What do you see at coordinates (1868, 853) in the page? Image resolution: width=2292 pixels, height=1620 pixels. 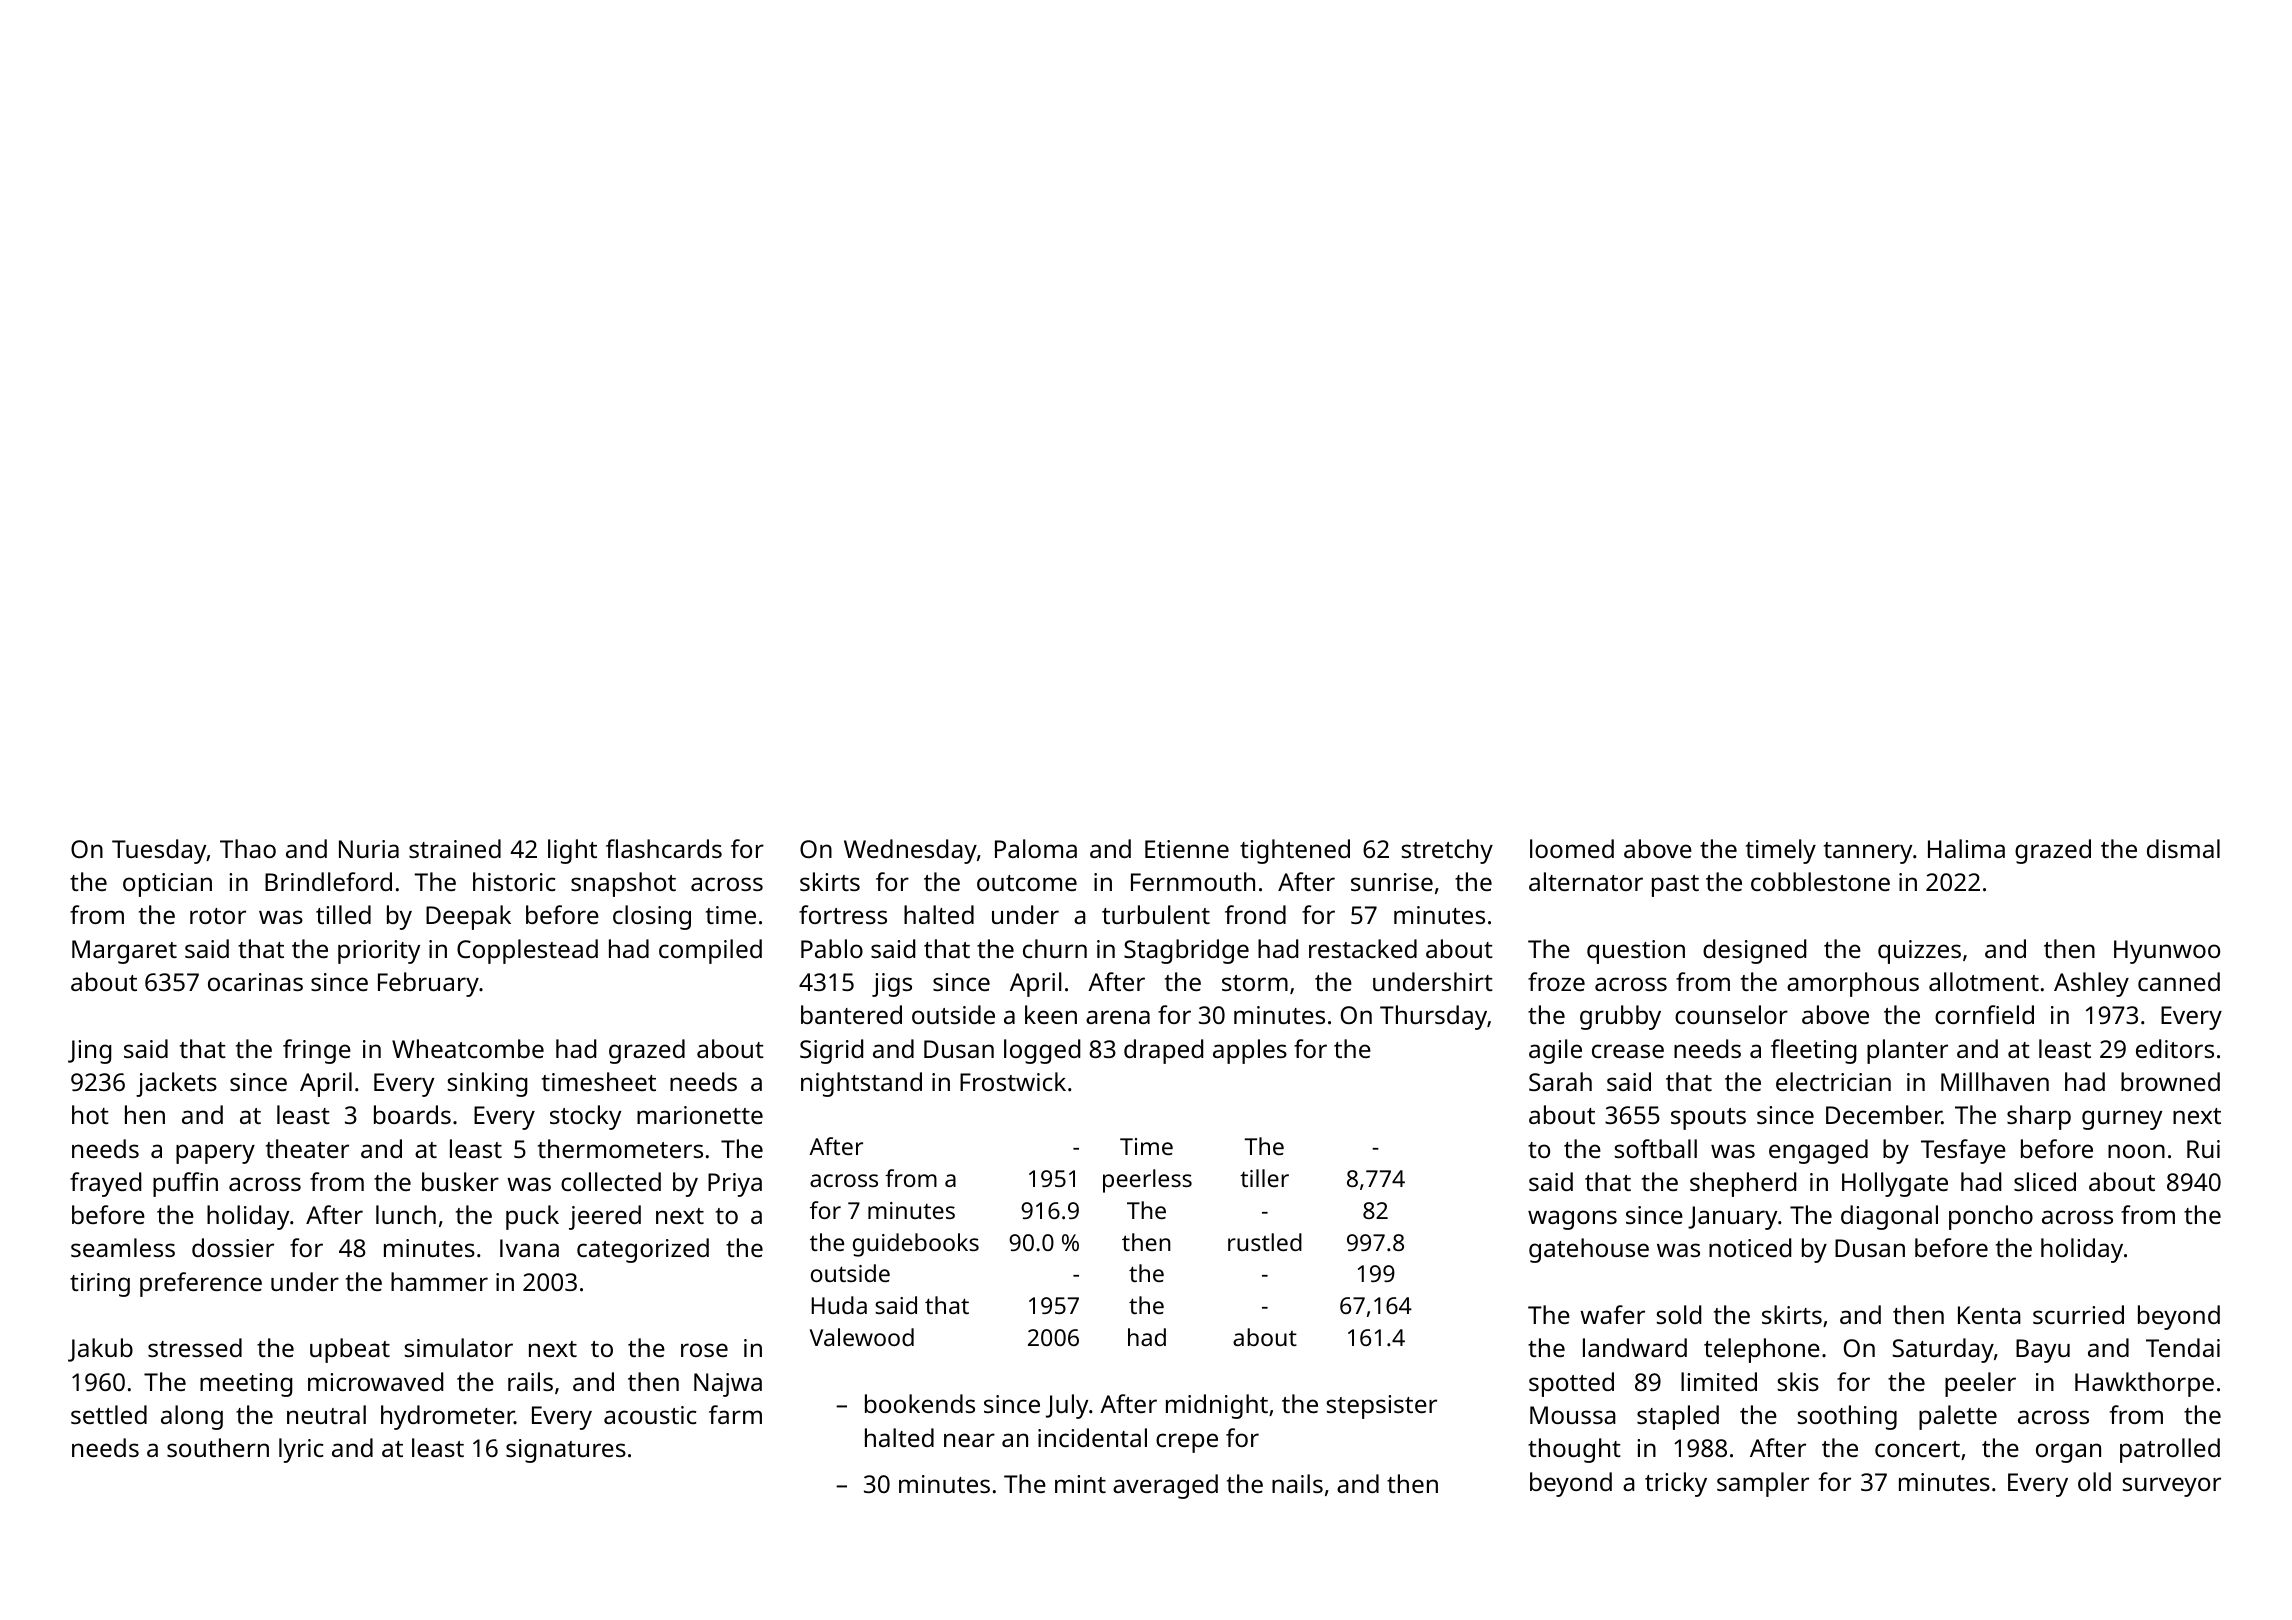 I see `tannery` at bounding box center [1868, 853].
